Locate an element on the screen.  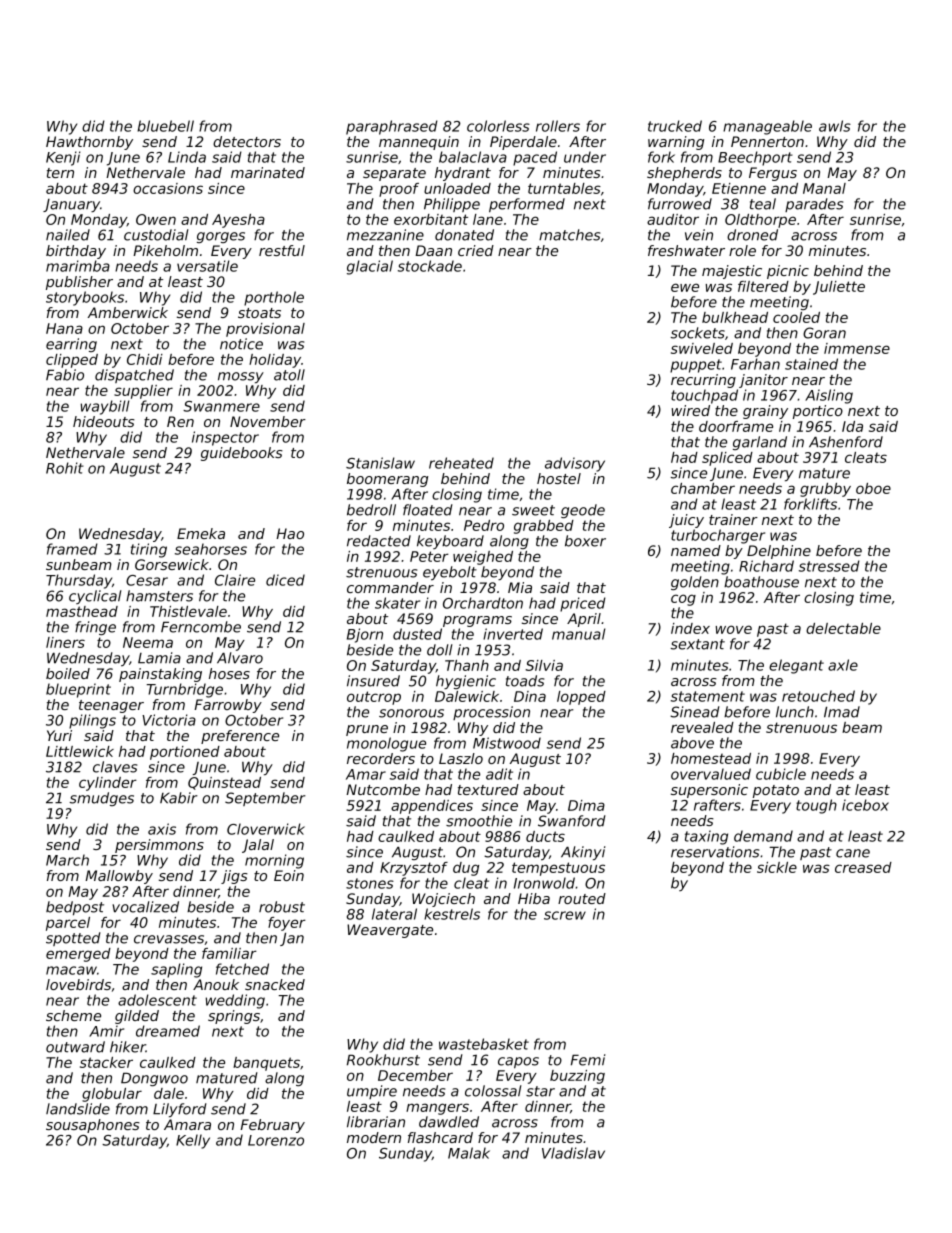
Victoria is located at coordinates (169, 720).
